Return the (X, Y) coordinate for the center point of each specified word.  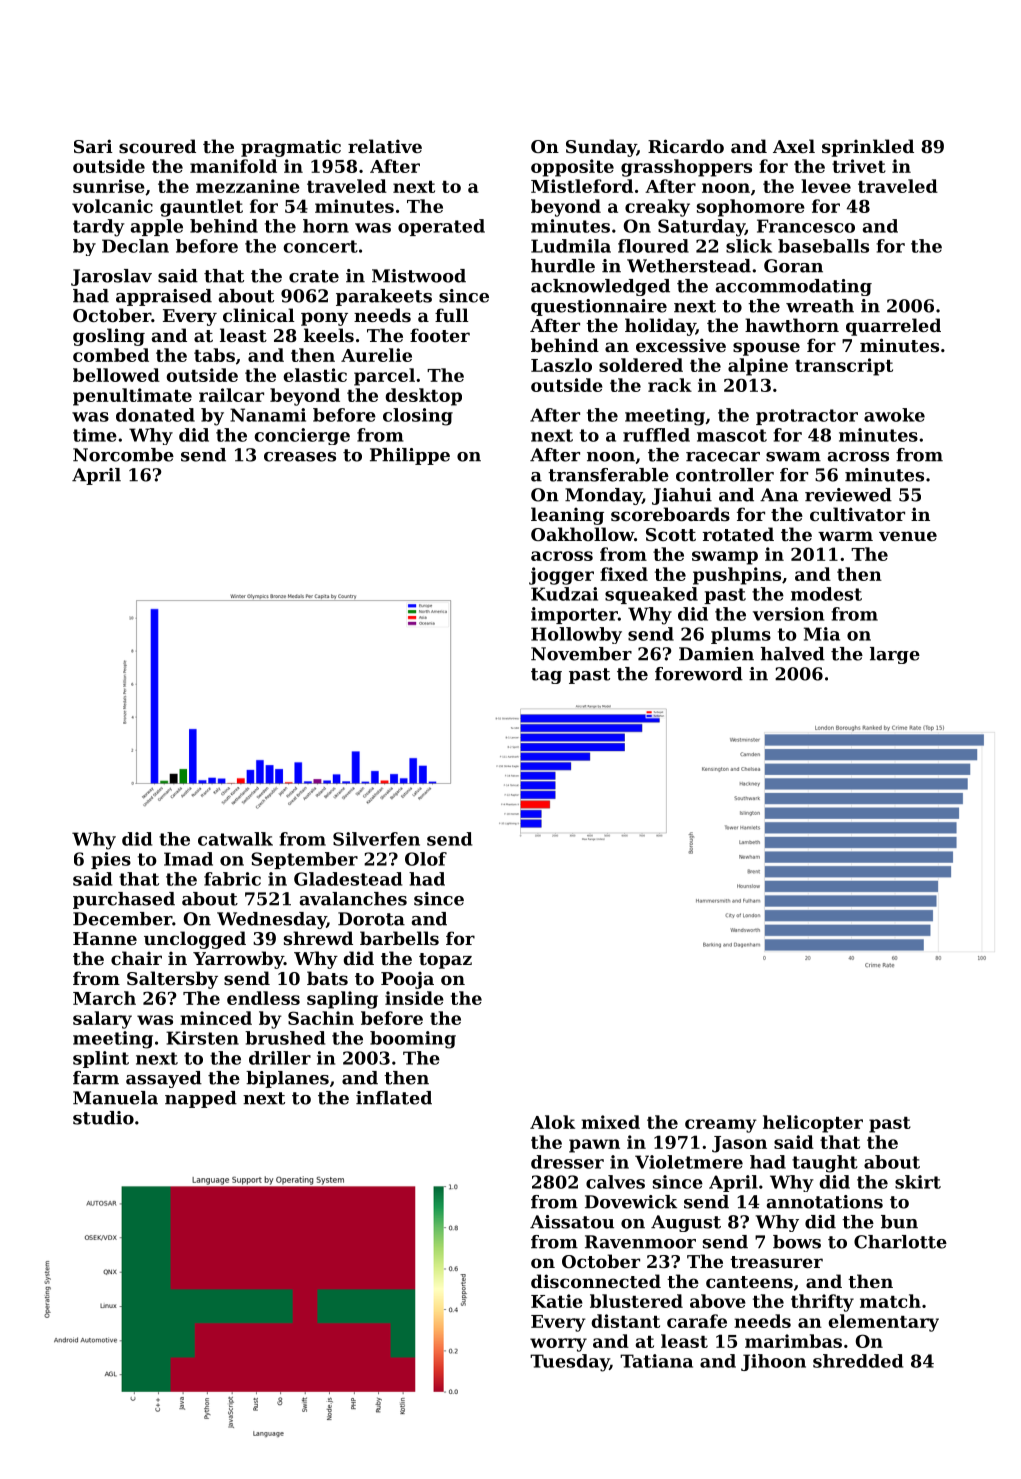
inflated (394, 1098)
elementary (883, 1323)
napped (201, 1099)
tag (546, 676)
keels (329, 335)
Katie (557, 1301)
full (452, 315)
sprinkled (868, 148)
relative (385, 146)
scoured (157, 146)
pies (111, 860)
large (895, 655)
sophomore (751, 208)
